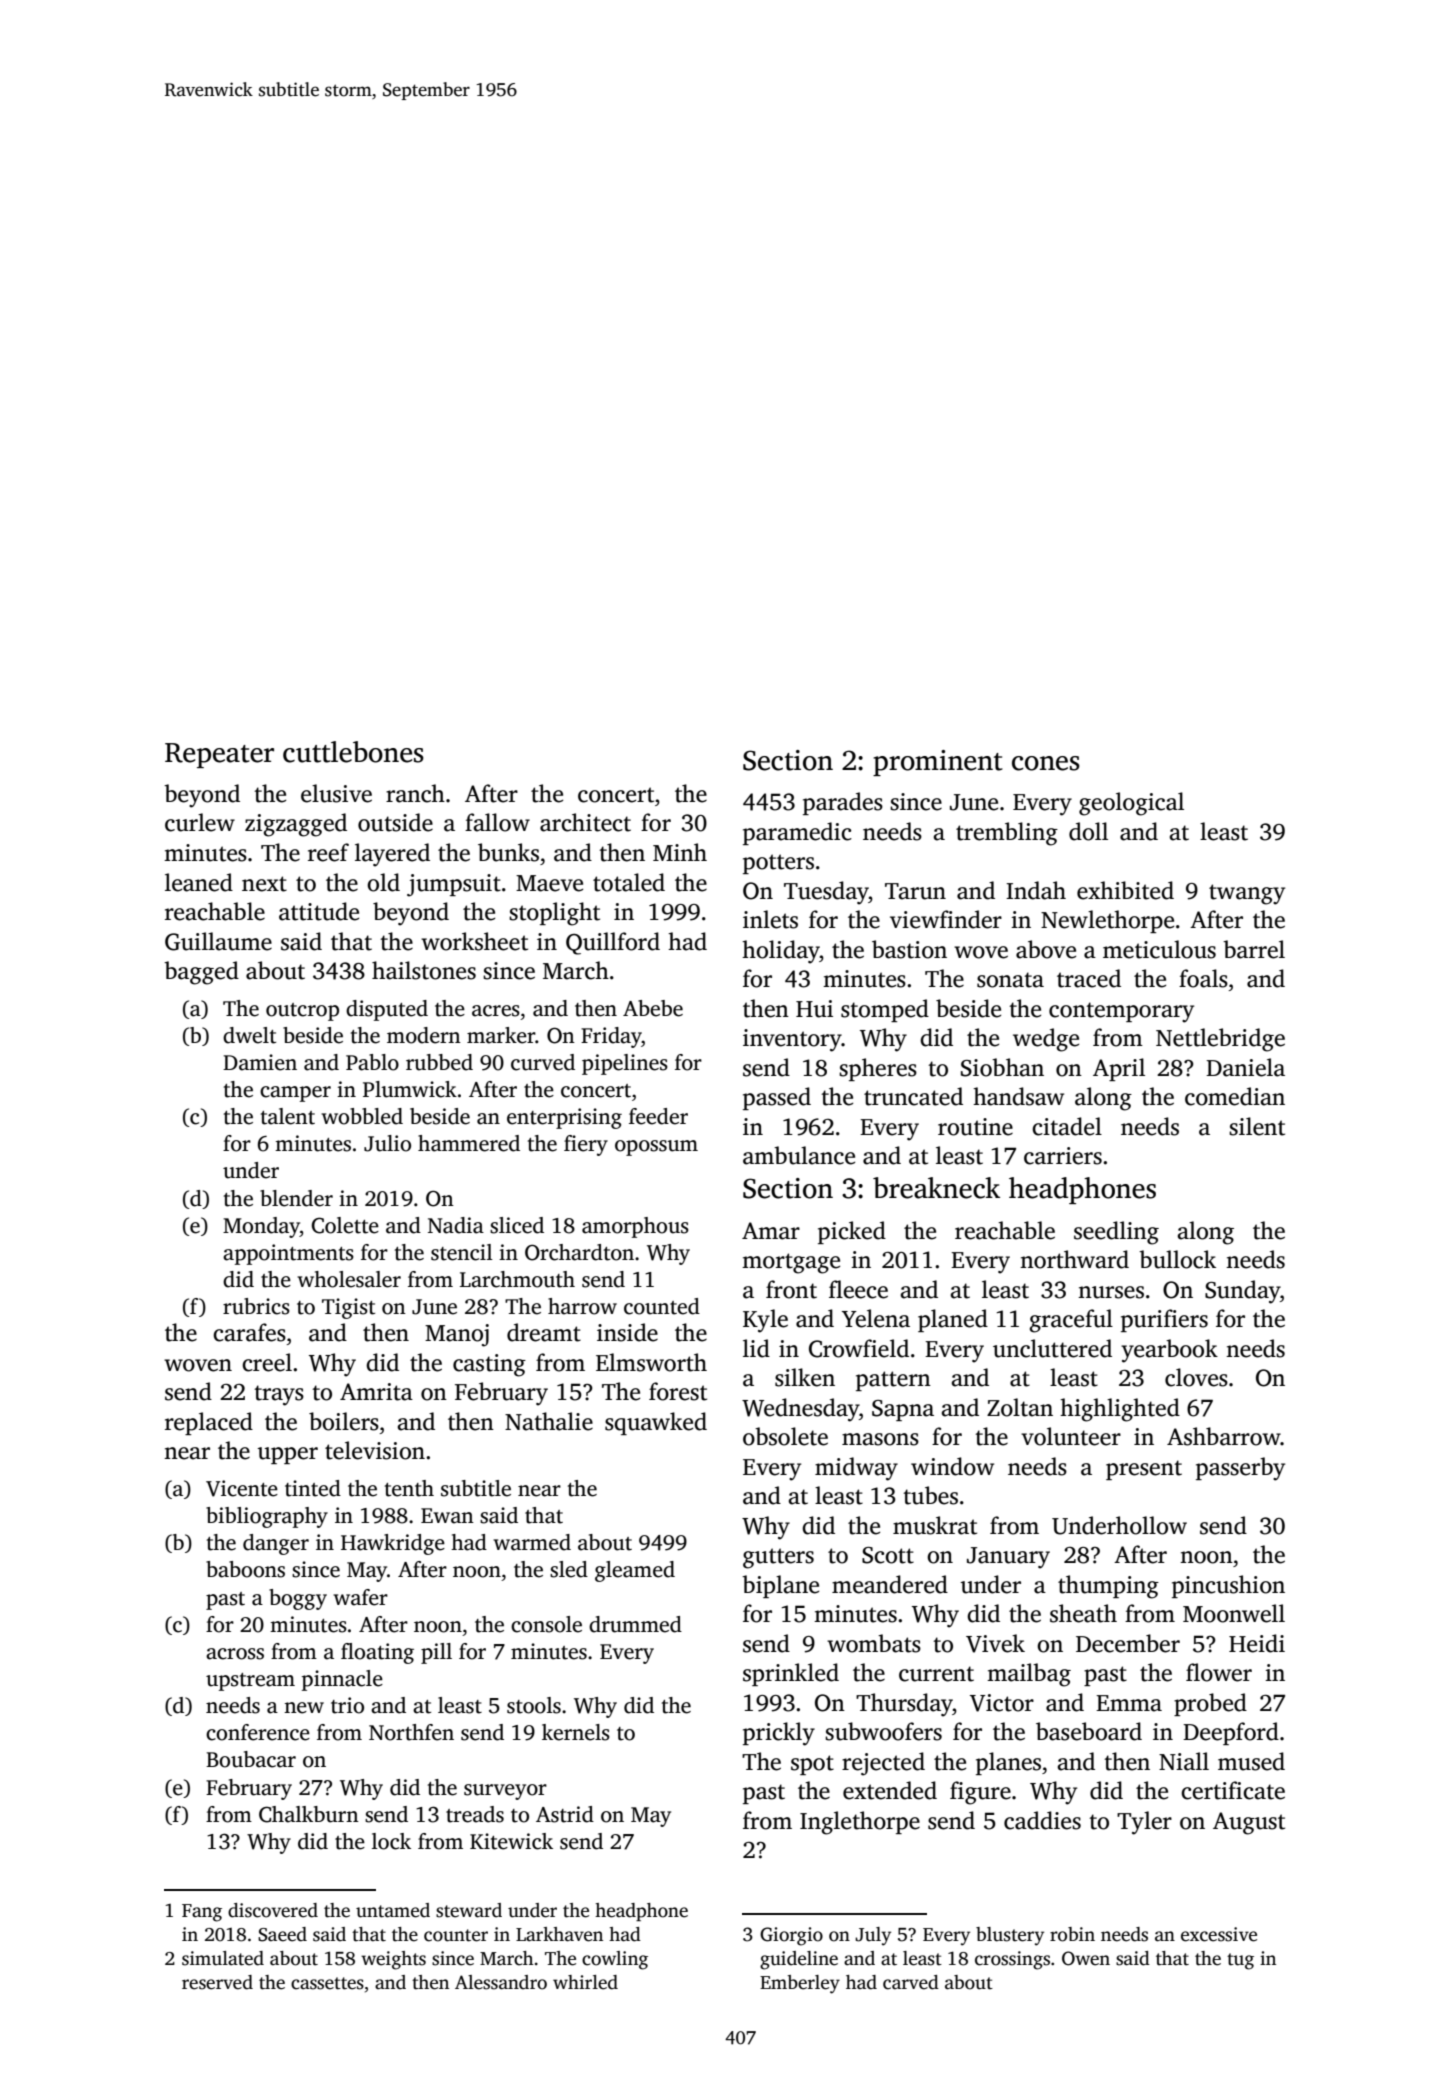 The image size is (1450, 2100). I want to click on ranch, so click(415, 793).
